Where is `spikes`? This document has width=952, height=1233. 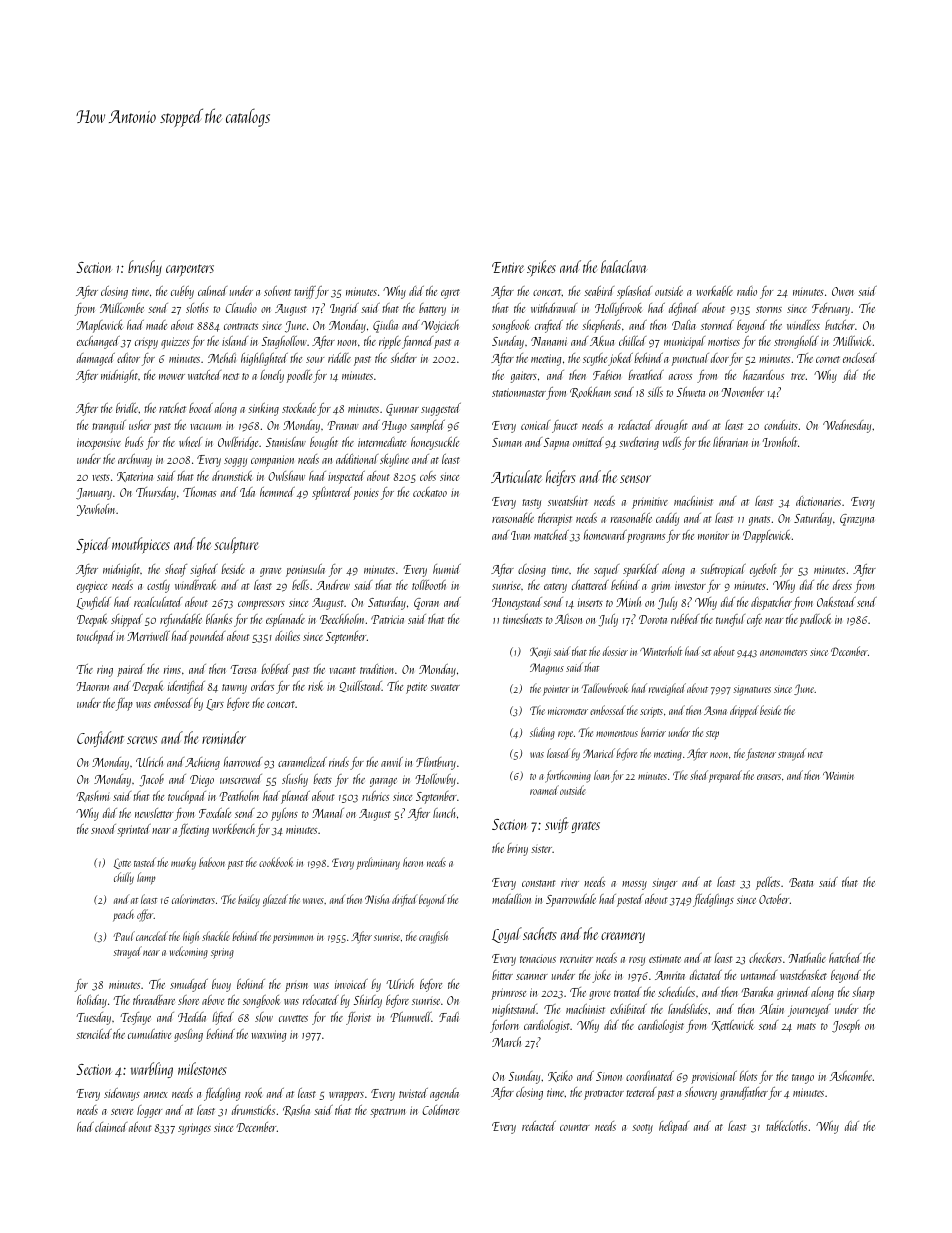
spikes is located at coordinates (541, 268).
